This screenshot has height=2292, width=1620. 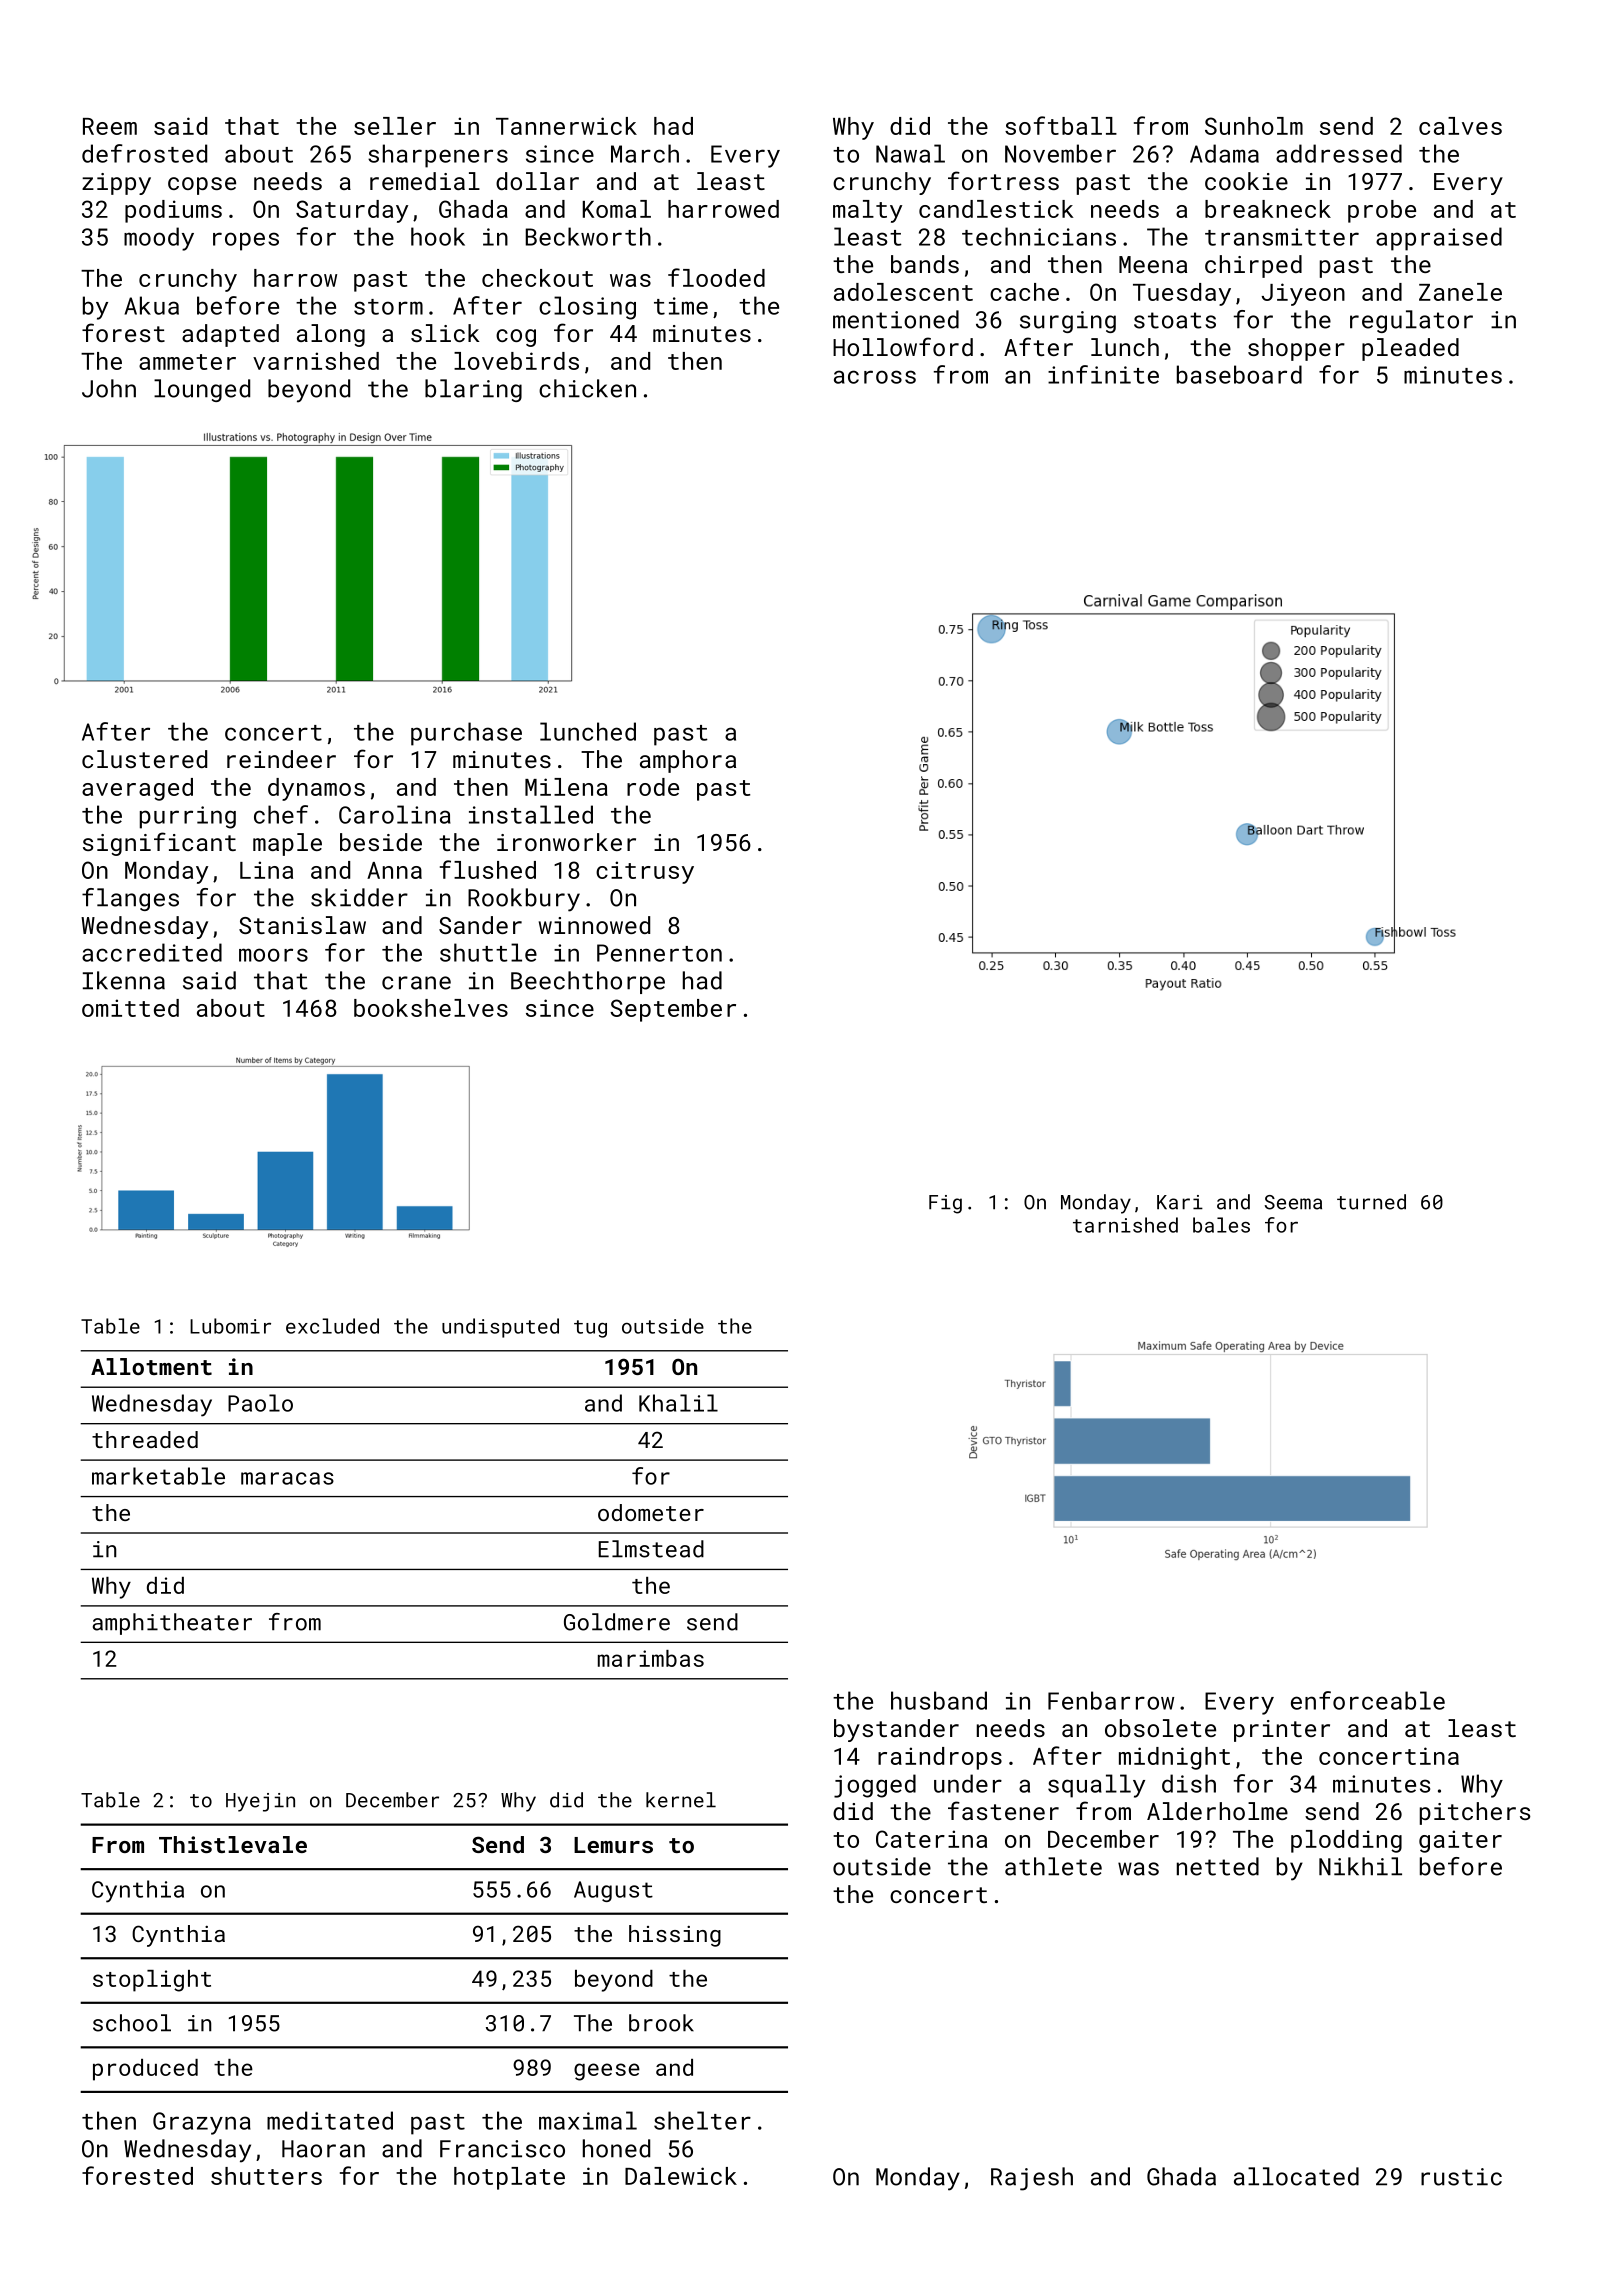 What do you see at coordinates (246, 241) in the screenshot?
I see `ropes` at bounding box center [246, 241].
